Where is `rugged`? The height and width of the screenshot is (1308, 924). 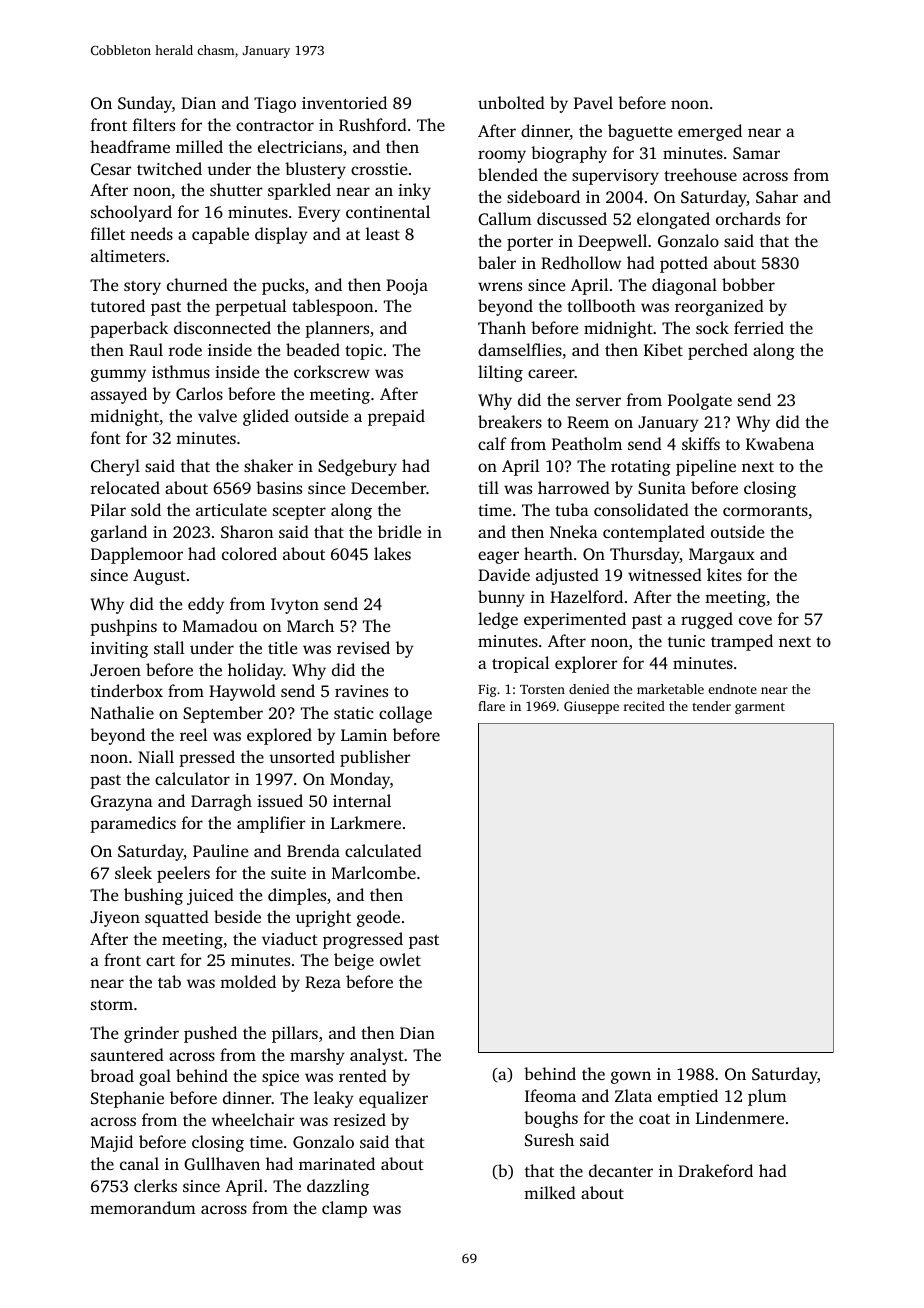 rugged is located at coordinates (707, 620).
